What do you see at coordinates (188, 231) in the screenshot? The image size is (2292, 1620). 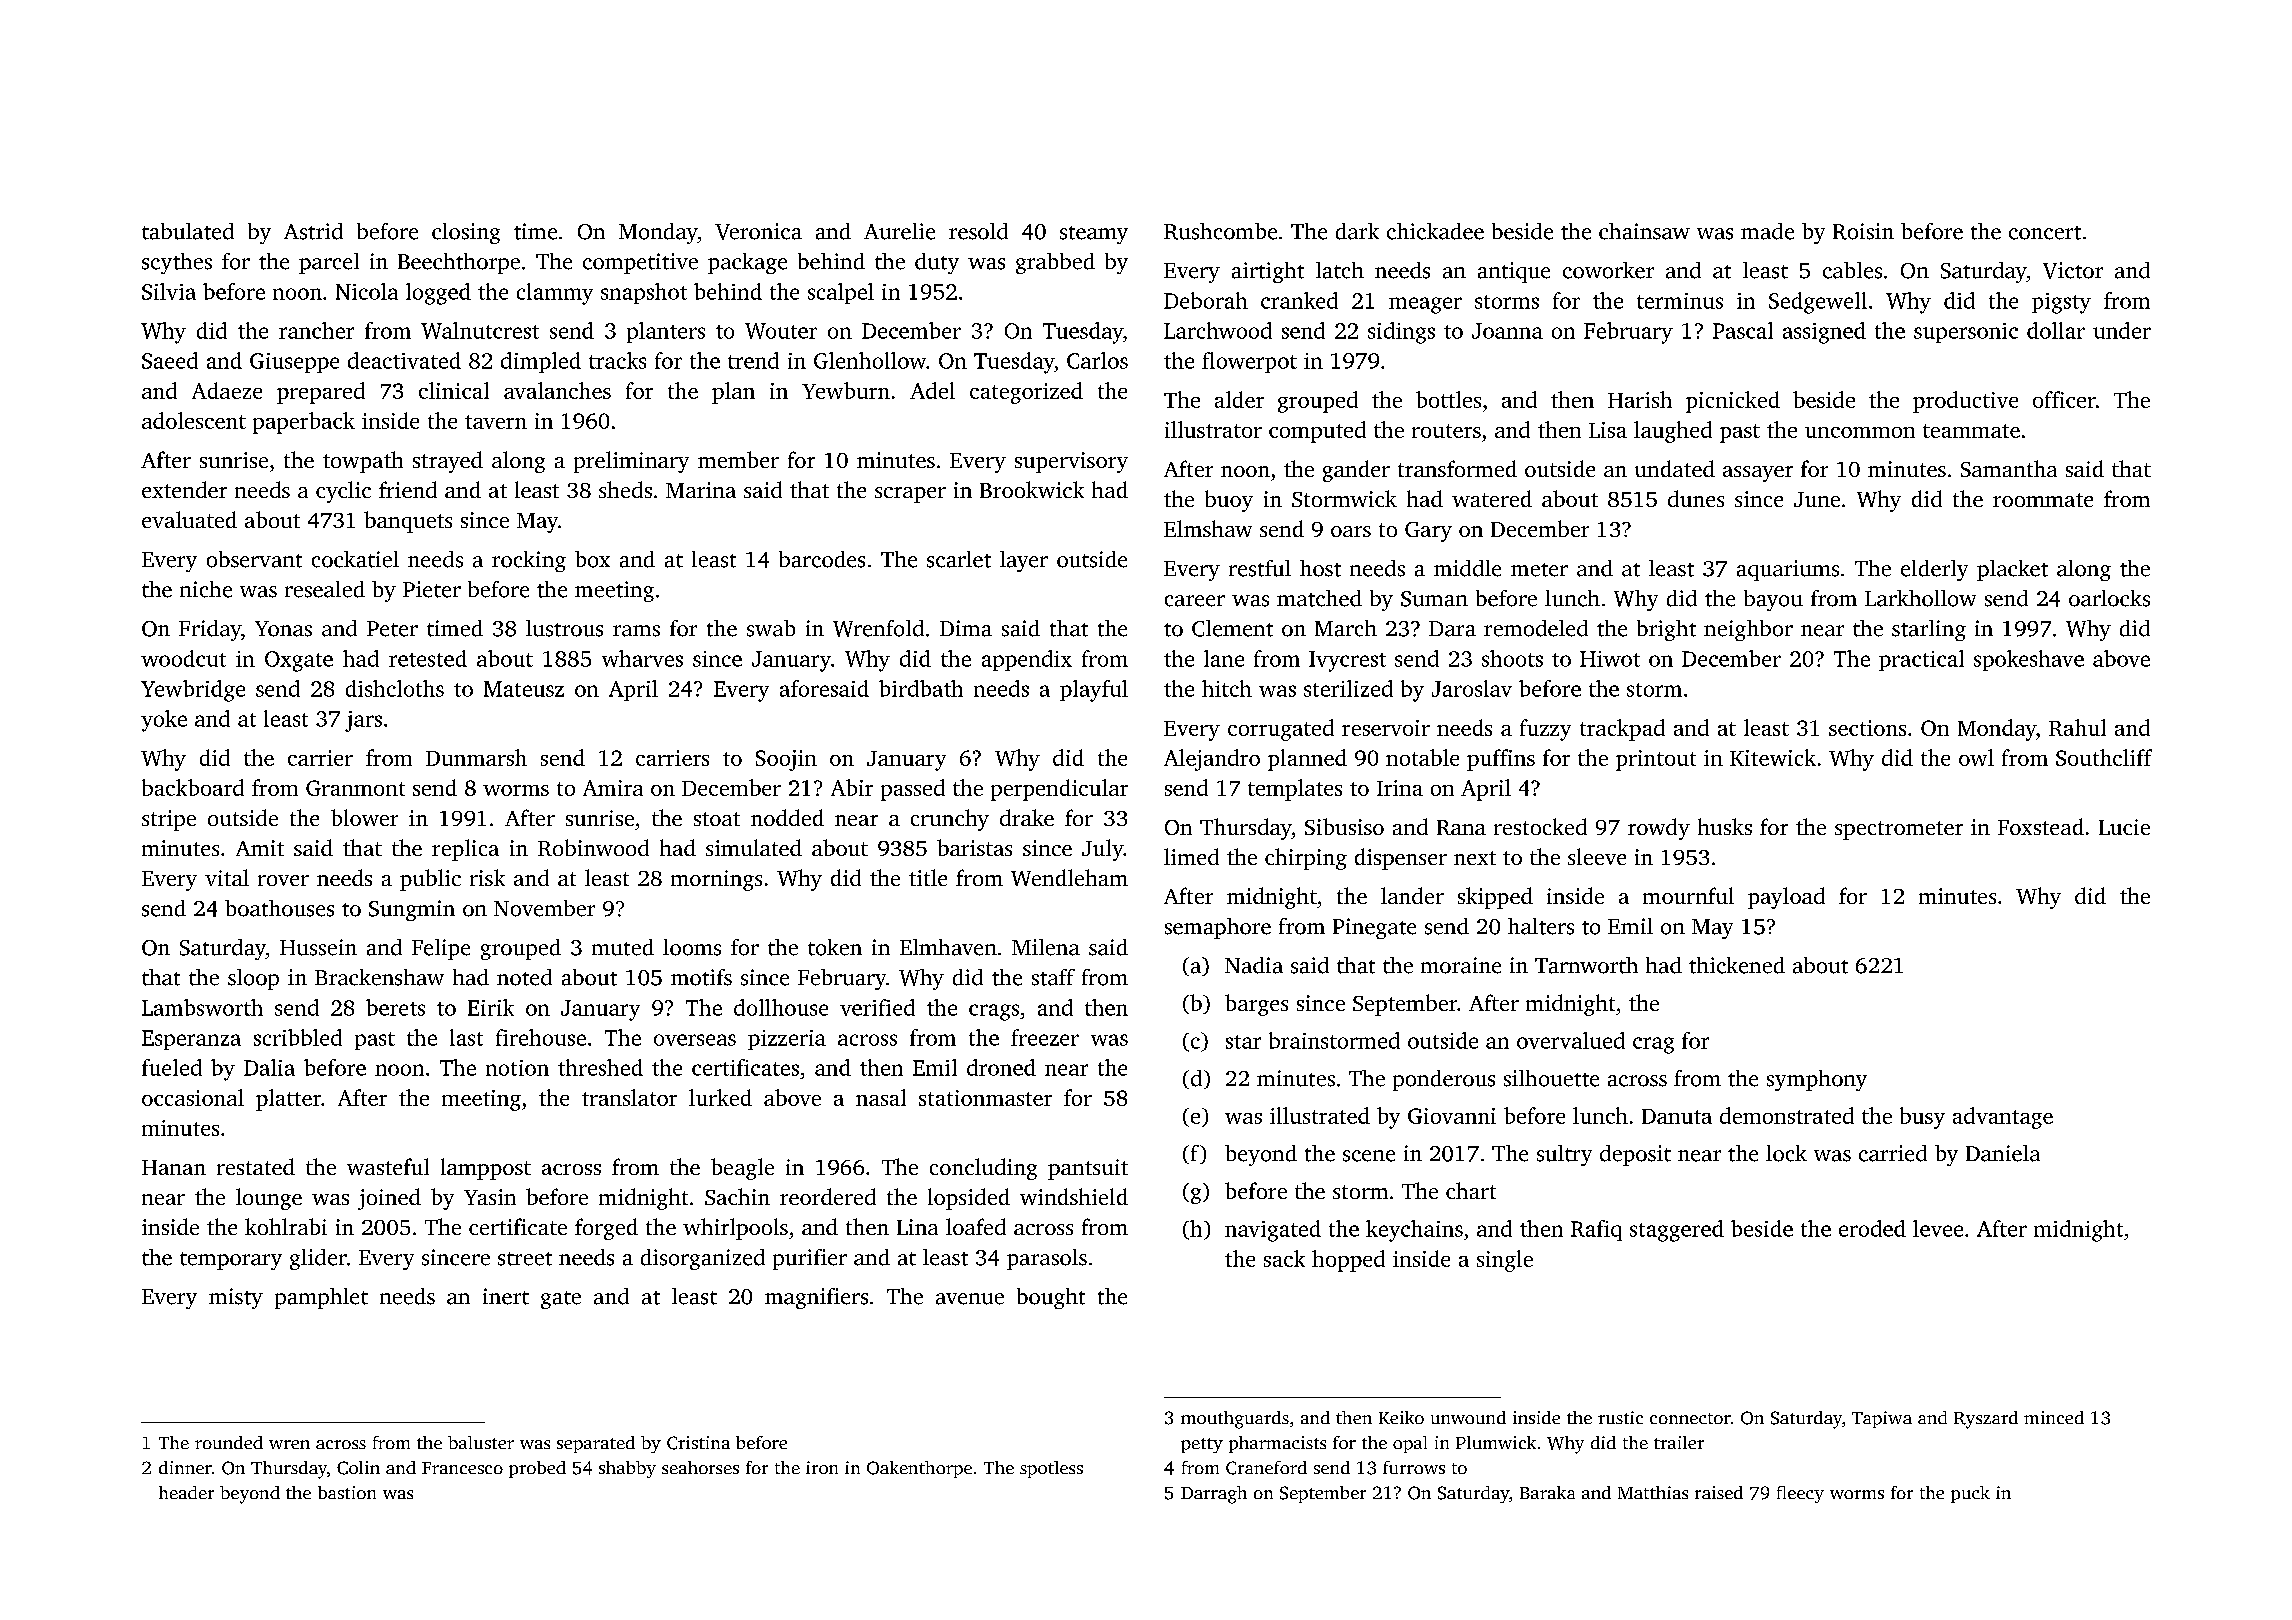 I see `tabulated` at bounding box center [188, 231].
